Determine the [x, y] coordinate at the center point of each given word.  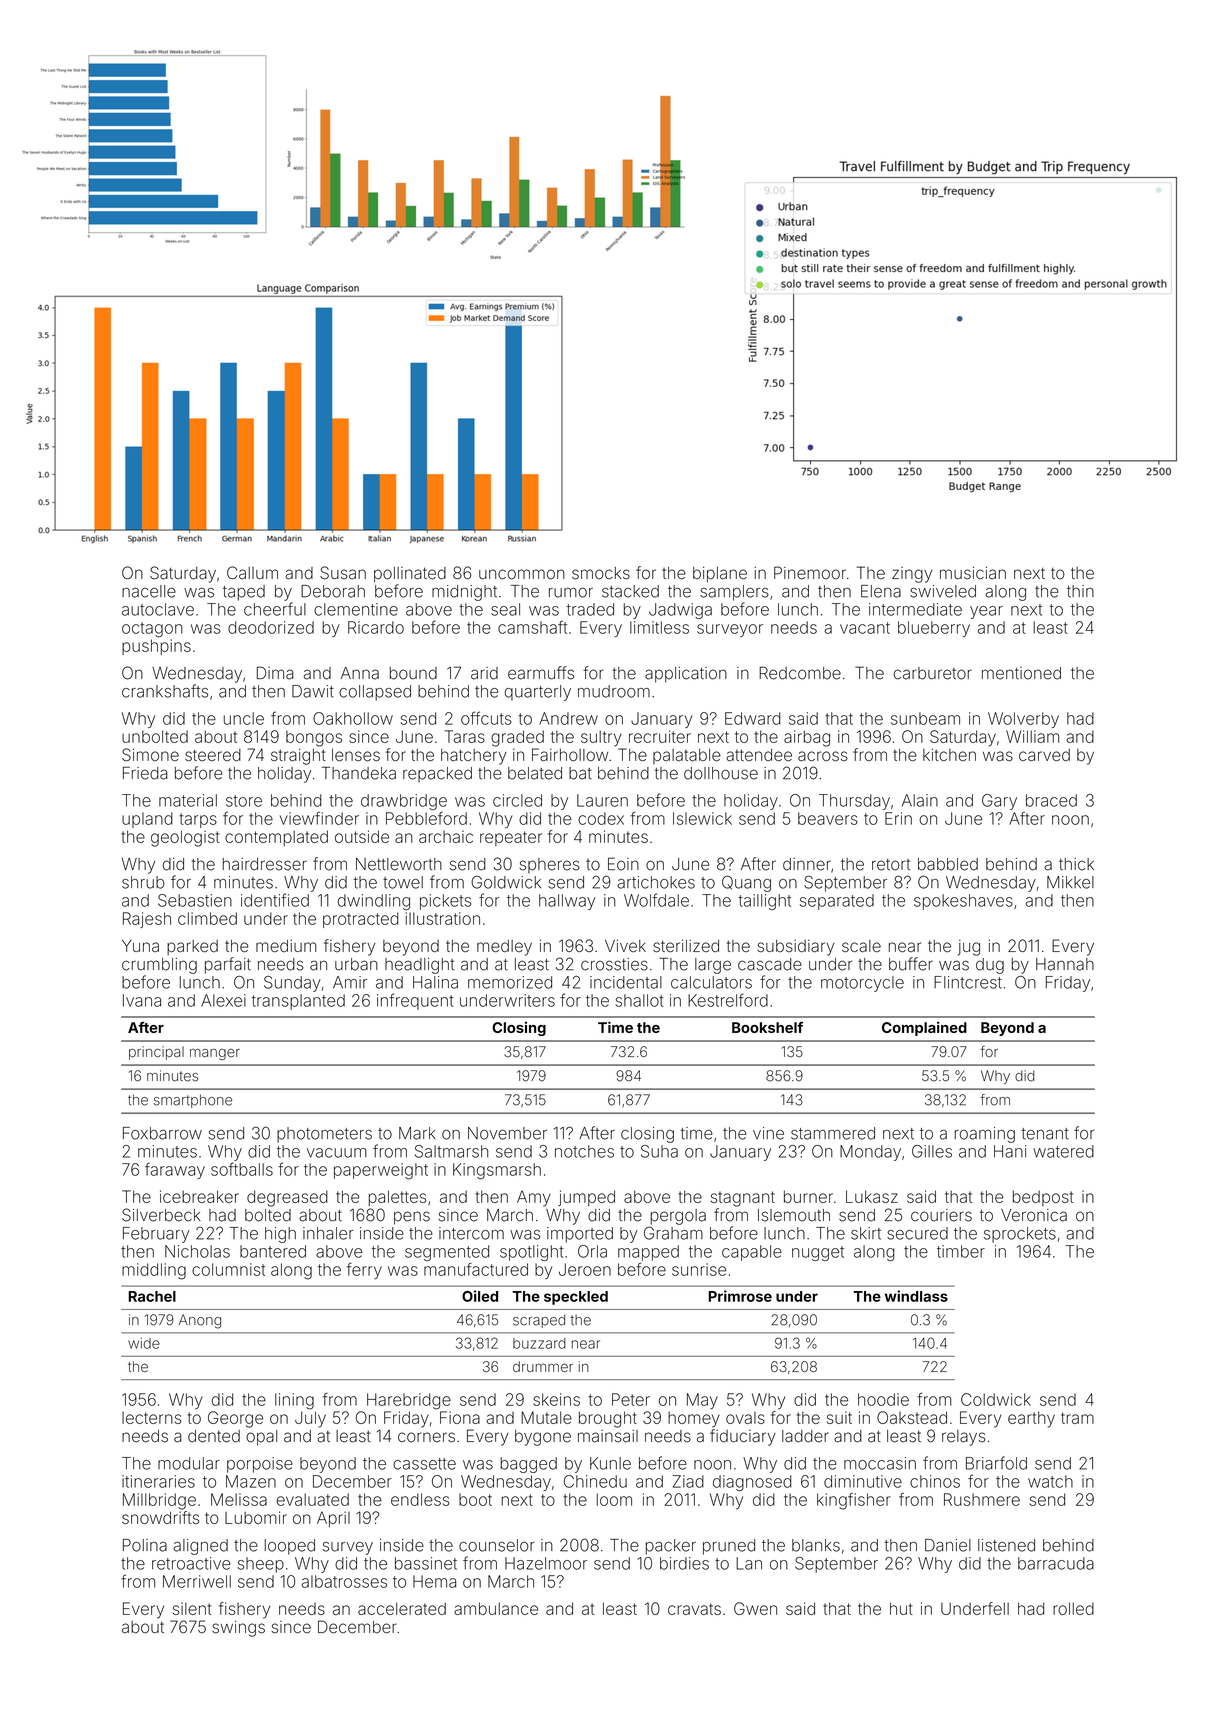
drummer [543, 1366]
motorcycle [862, 984]
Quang [746, 883]
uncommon [522, 574]
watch [1050, 1481]
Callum [252, 573]
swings [238, 1629]
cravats [694, 1609]
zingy [912, 575]
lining [294, 1401]
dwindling [374, 902]
